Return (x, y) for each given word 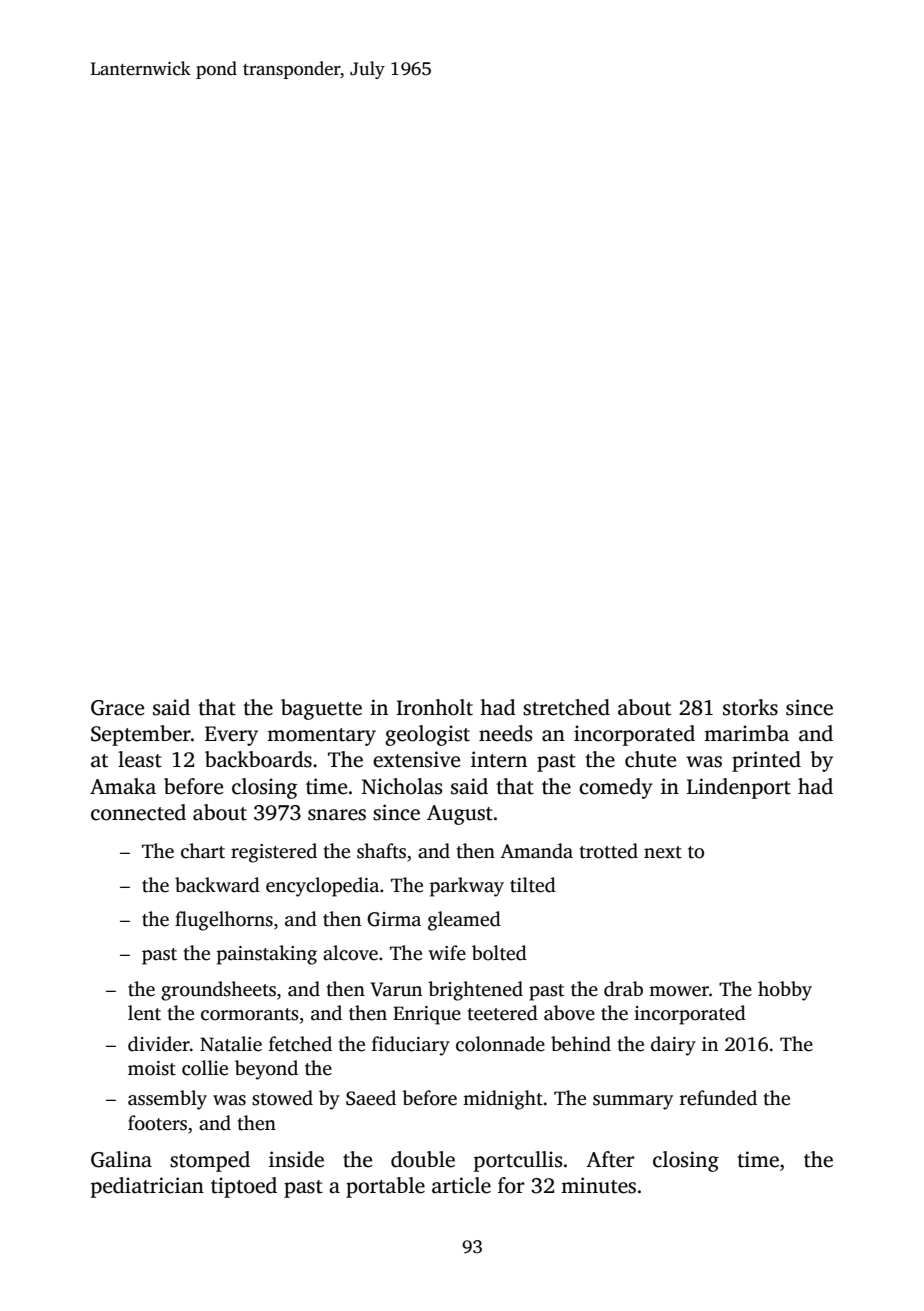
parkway (467, 887)
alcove (350, 953)
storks (750, 707)
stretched (566, 707)
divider (159, 1044)
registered (274, 853)
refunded (718, 1098)
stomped (210, 1161)
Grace (117, 708)
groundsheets (218, 991)
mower (679, 991)
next (663, 852)
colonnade (500, 1044)
